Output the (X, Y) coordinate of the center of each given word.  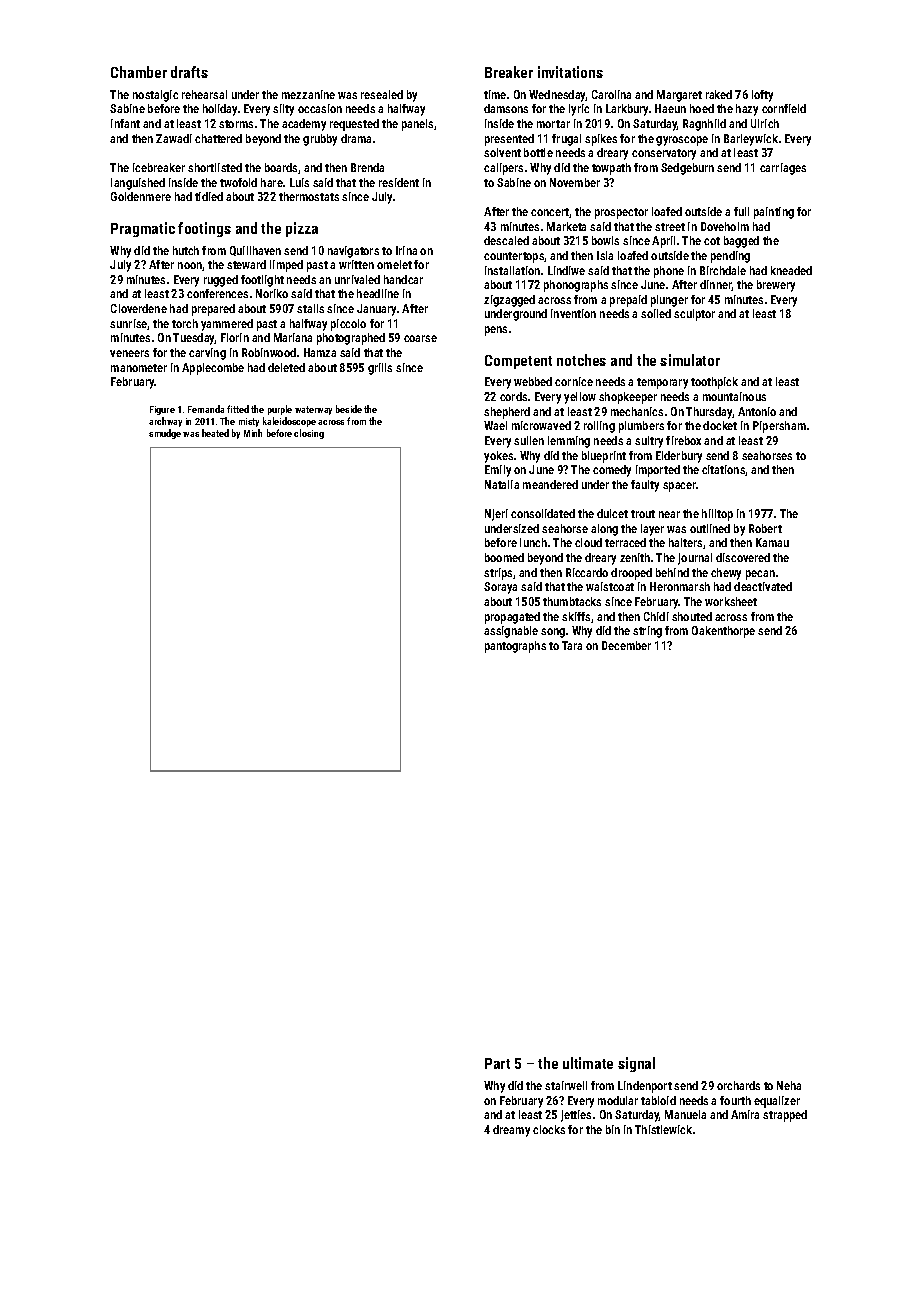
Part (497, 1063)
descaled (506, 240)
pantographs (515, 647)
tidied (209, 196)
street (670, 227)
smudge (165, 434)
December (626, 645)
